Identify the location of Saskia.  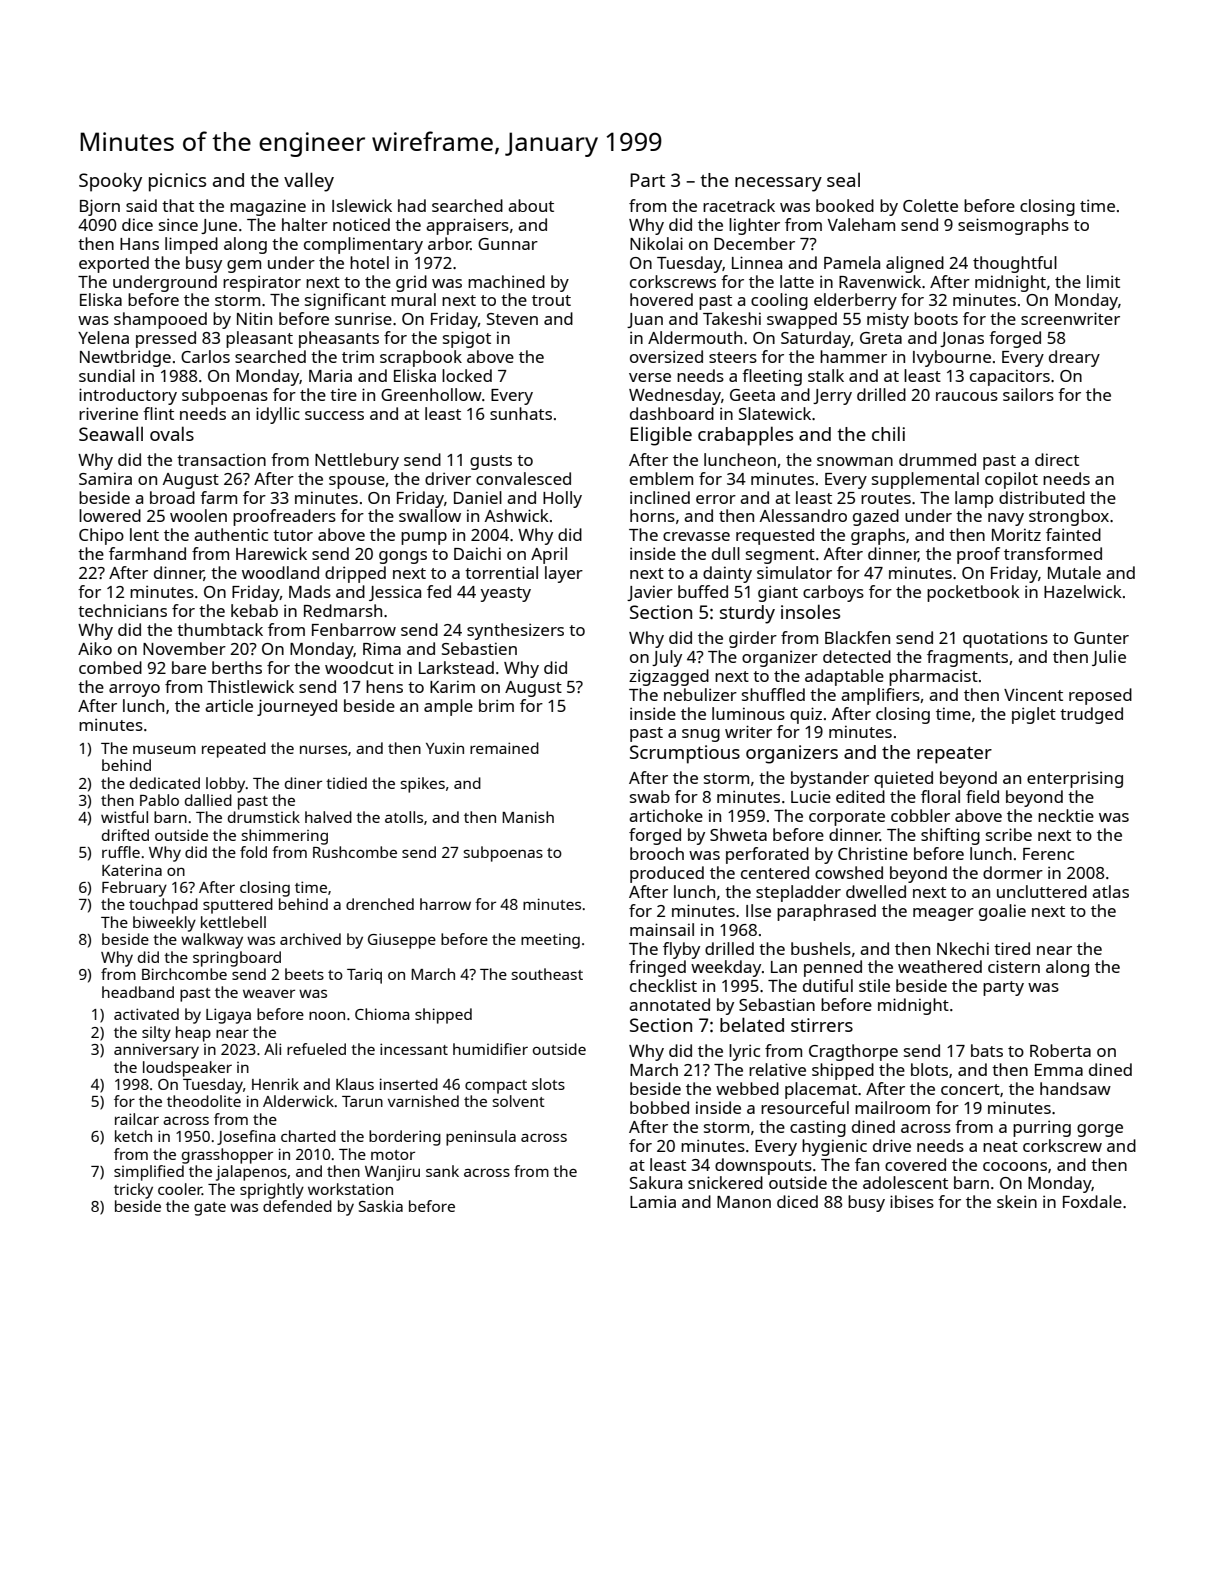
(381, 1206).
